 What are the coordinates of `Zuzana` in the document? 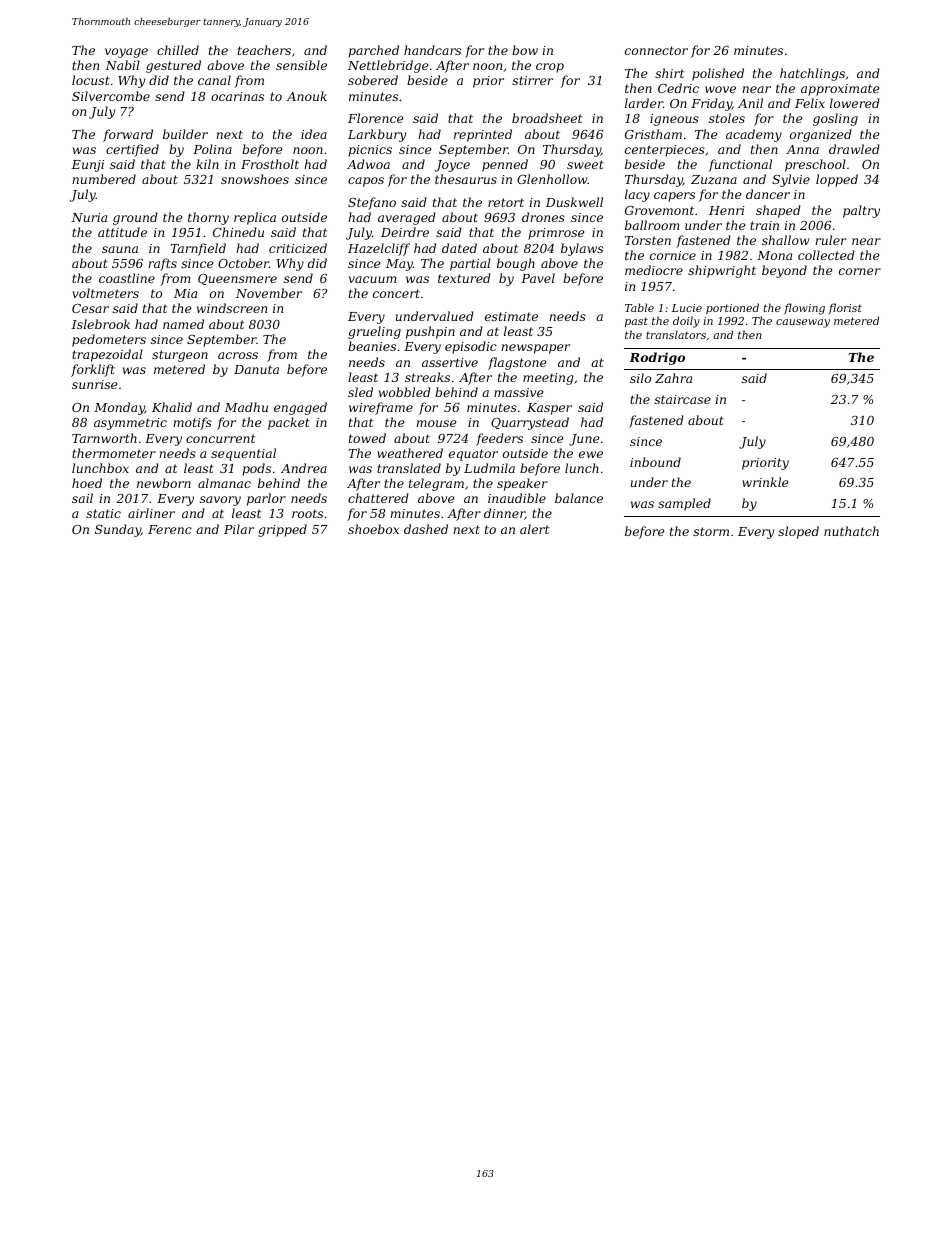 It's located at (714, 179).
